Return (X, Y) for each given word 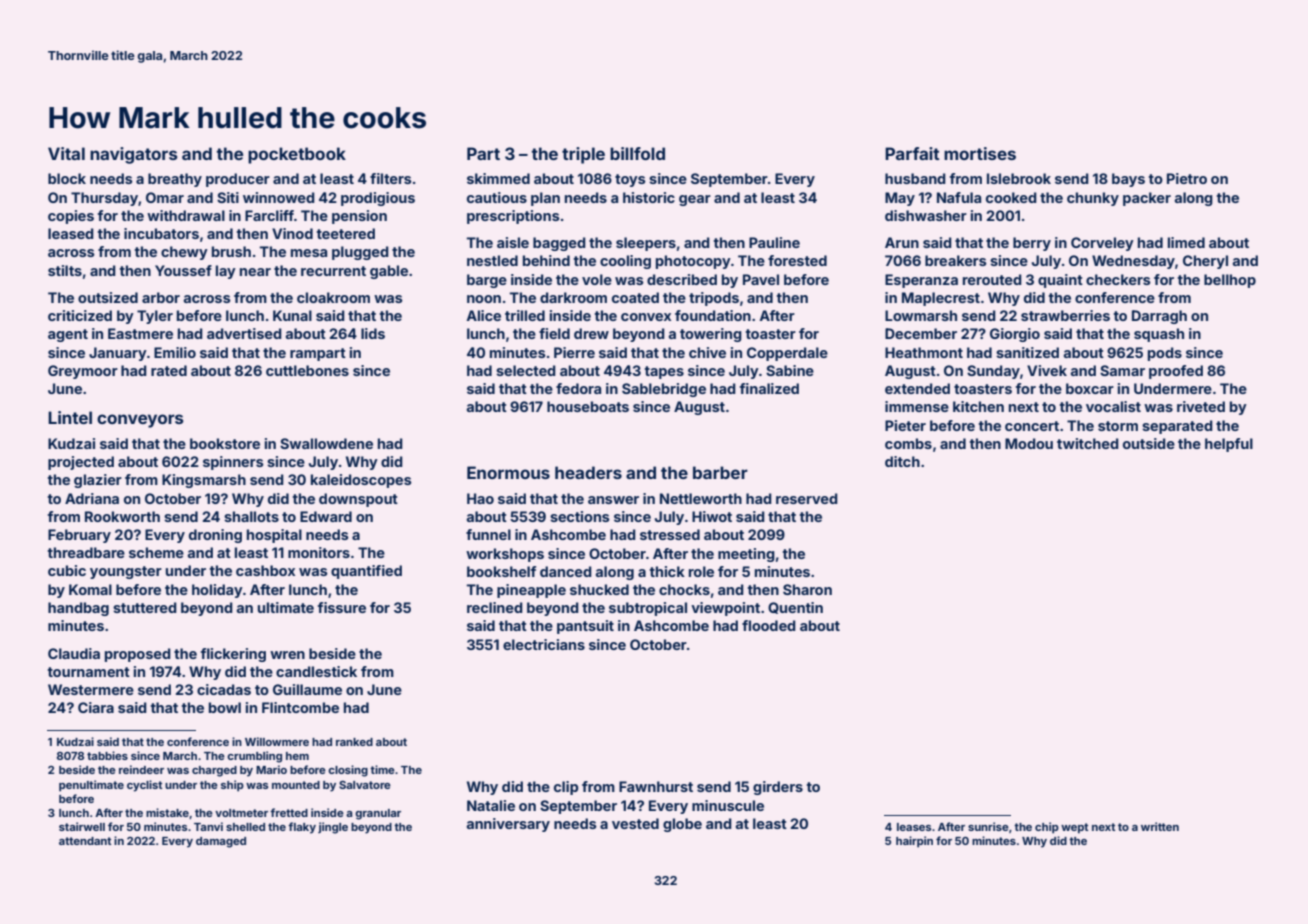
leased (71, 233)
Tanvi (208, 826)
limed (1186, 242)
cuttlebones (307, 370)
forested (797, 260)
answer (613, 500)
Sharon (807, 589)
